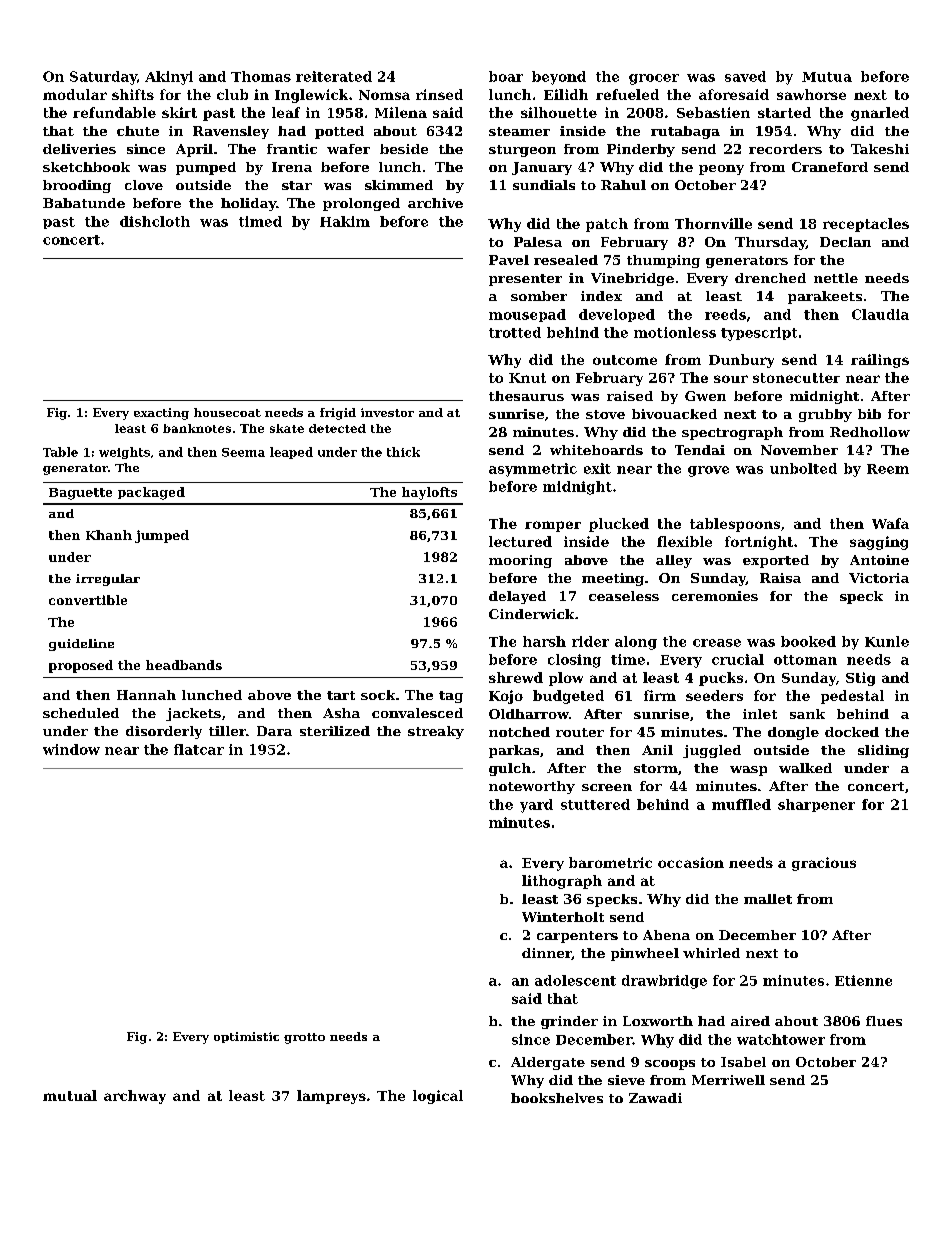 The image size is (952, 1233). I want to click on yard, so click(536, 806).
